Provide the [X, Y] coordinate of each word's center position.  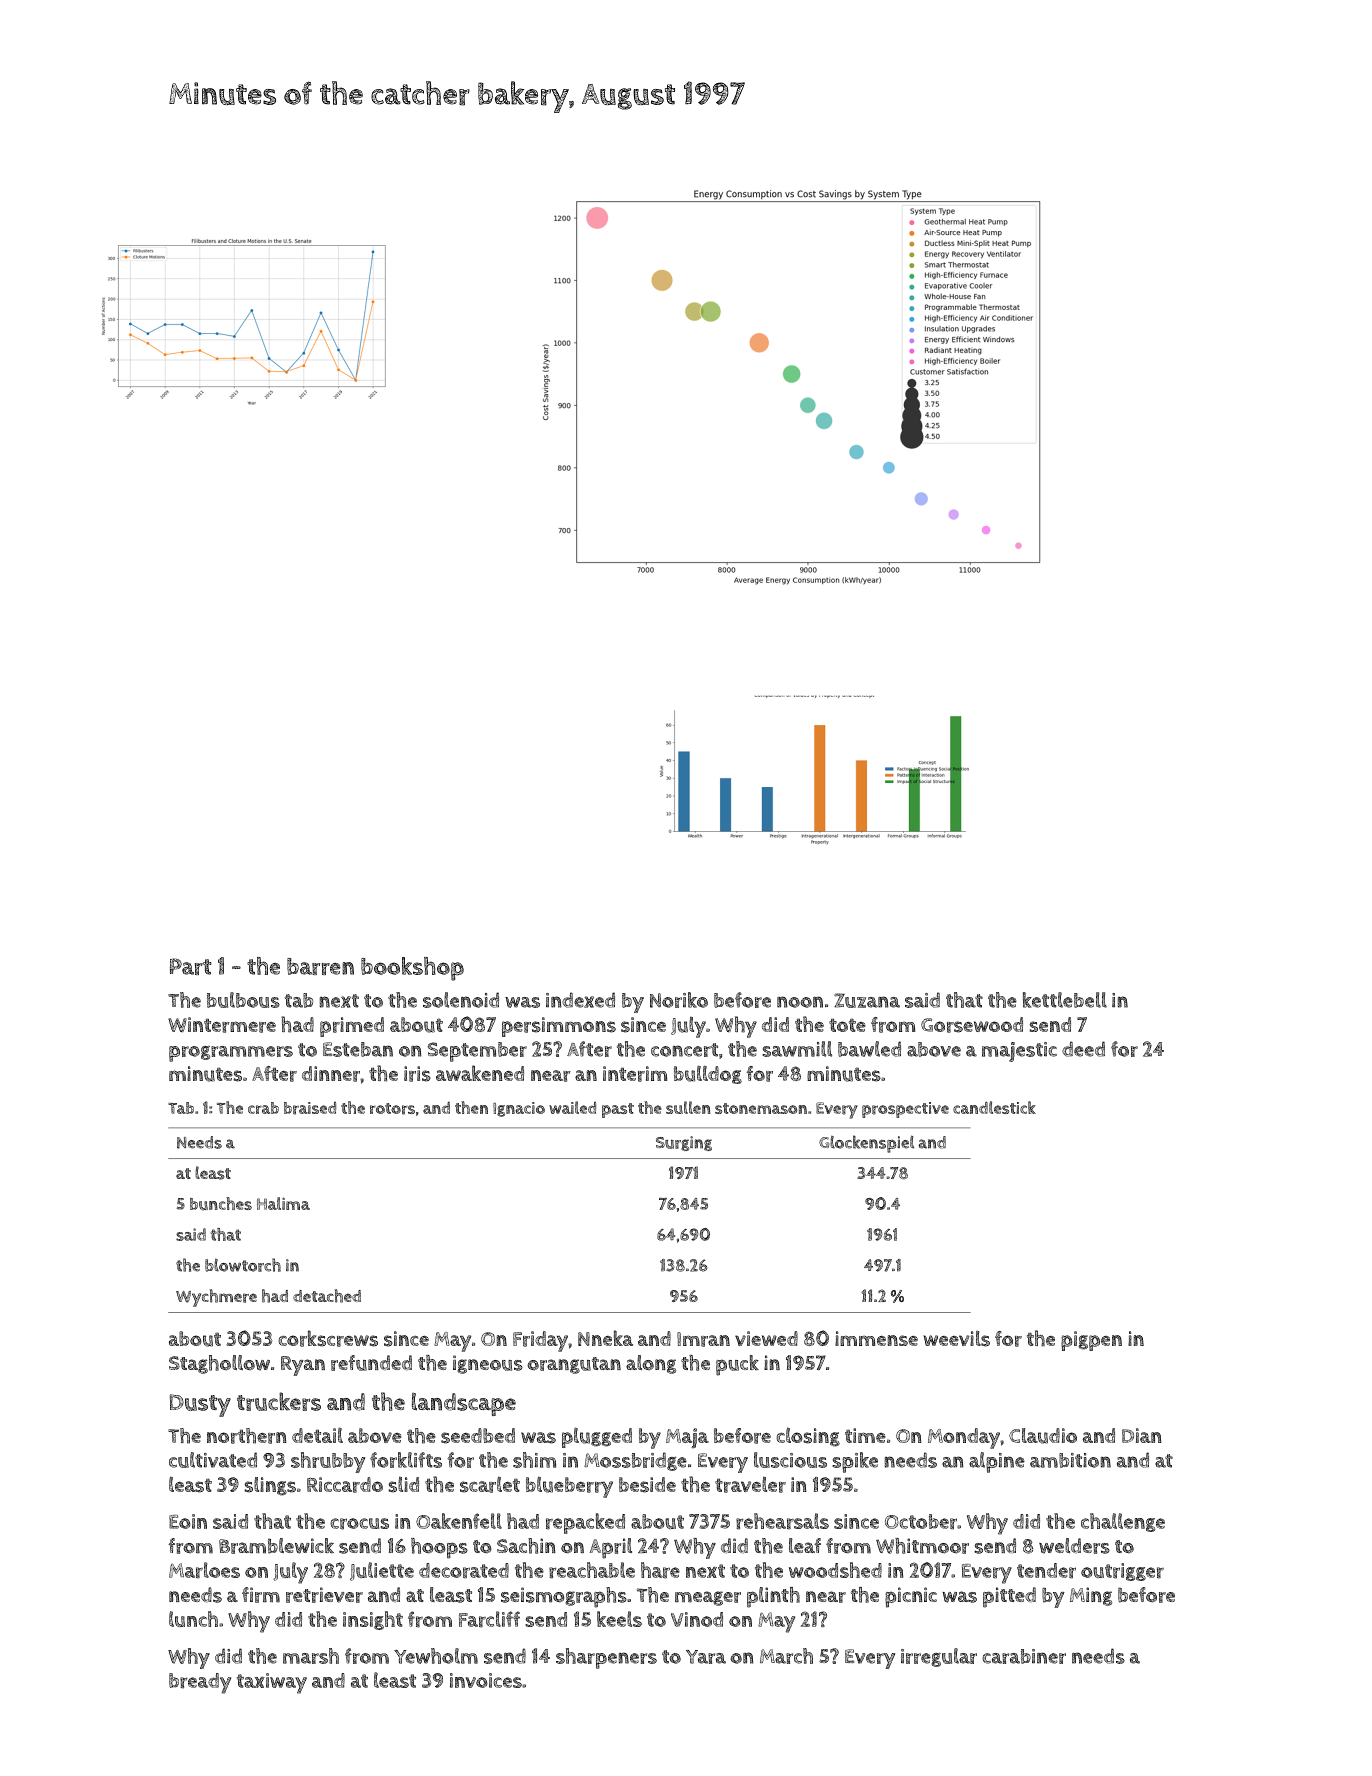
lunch [193, 1619]
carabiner [1024, 1656]
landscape [464, 1404]
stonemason [761, 1108]
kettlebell [1065, 1000]
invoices [486, 1680]
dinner [331, 1074]
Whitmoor [922, 1546]
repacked [585, 1523]
